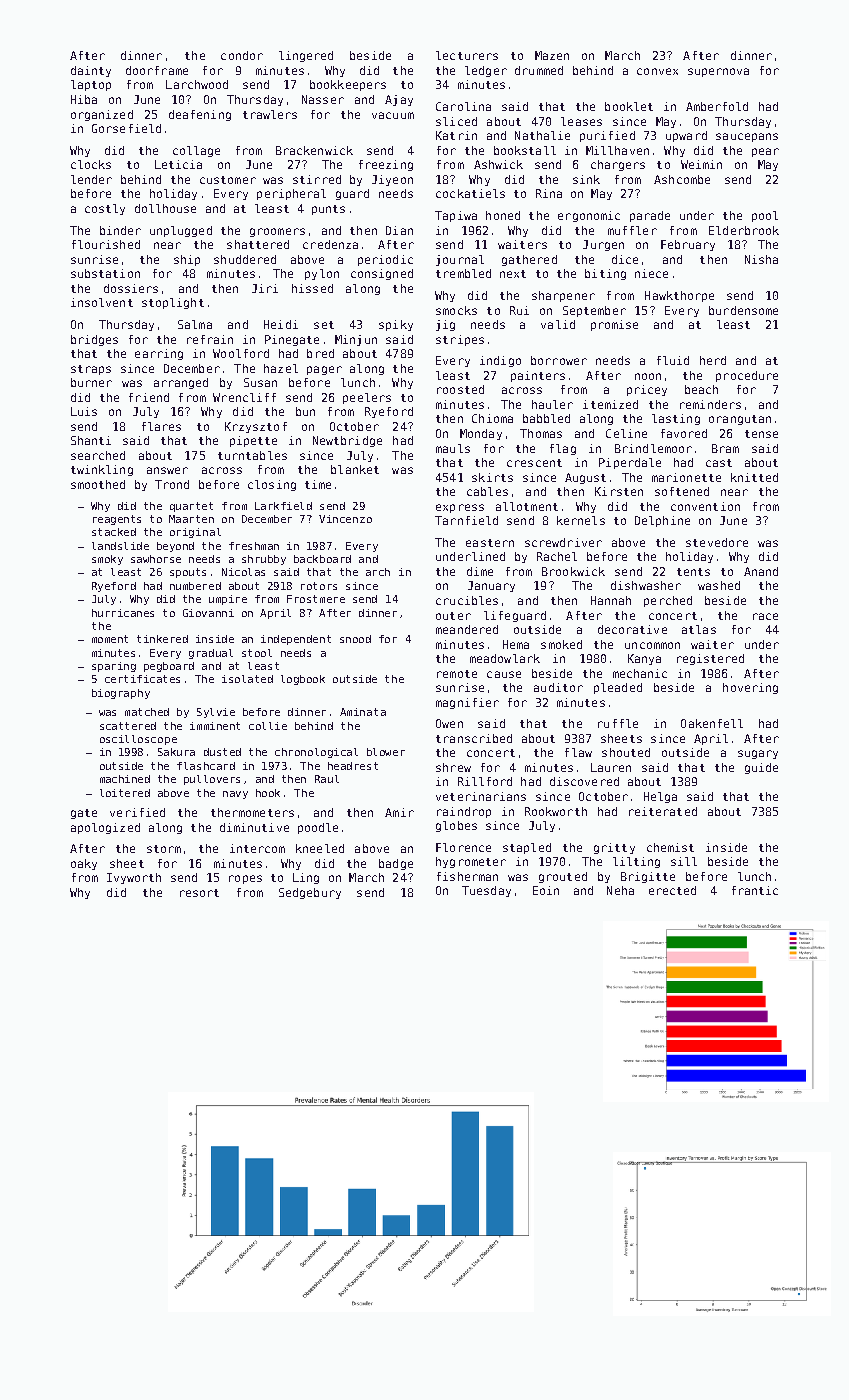 Image resolution: width=849 pixels, height=1400 pixels. Describe the element at coordinates (353, 766) in the screenshot. I see `headrest` at that location.
